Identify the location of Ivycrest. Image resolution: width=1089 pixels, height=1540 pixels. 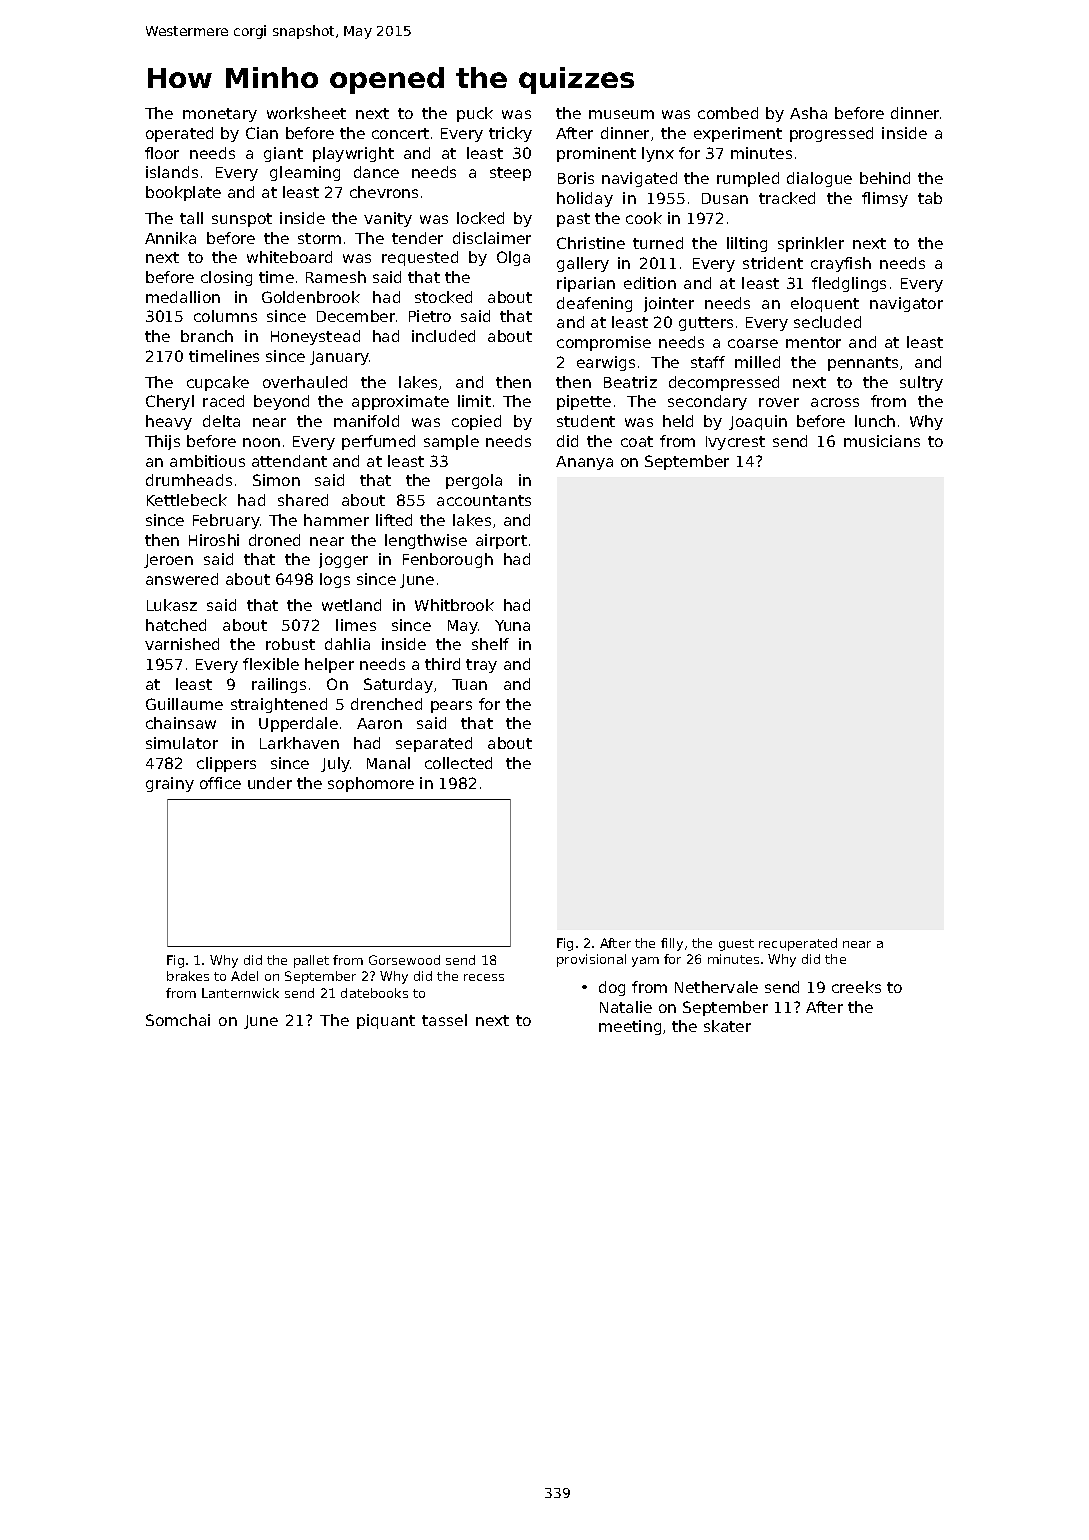
(735, 443).
